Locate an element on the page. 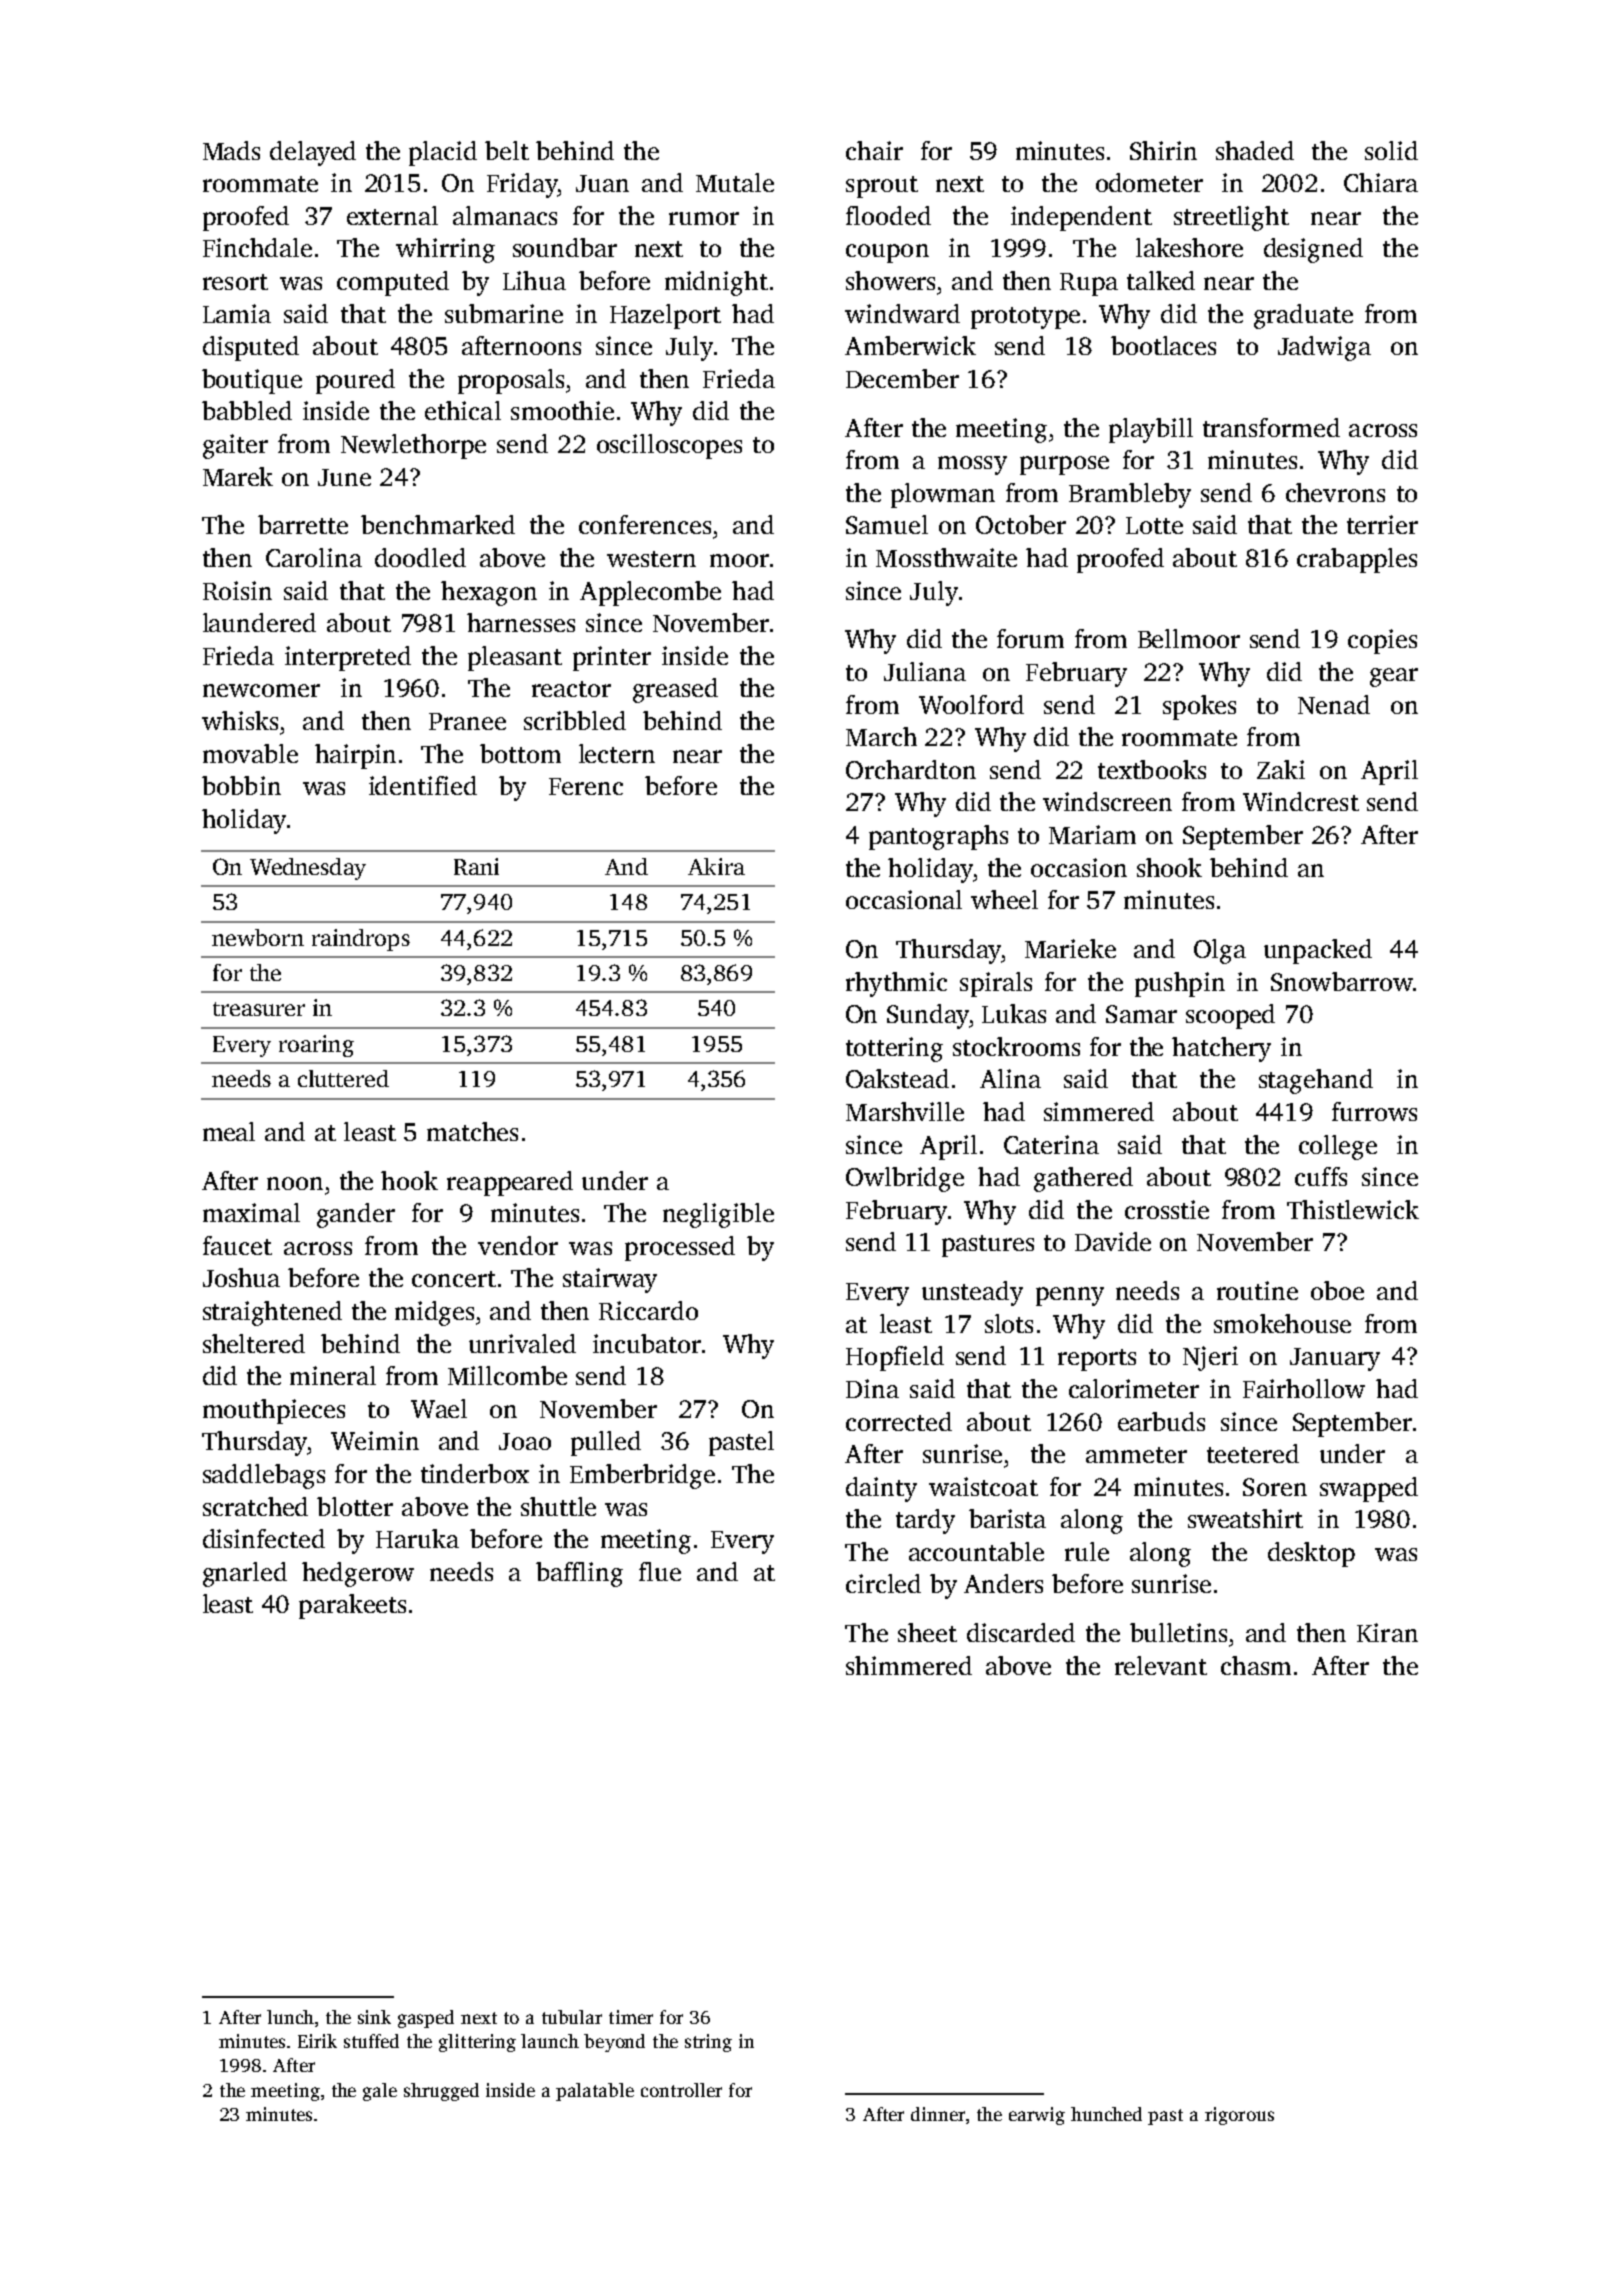 This document has width=1620, height=2292. vendor is located at coordinates (518, 1245).
